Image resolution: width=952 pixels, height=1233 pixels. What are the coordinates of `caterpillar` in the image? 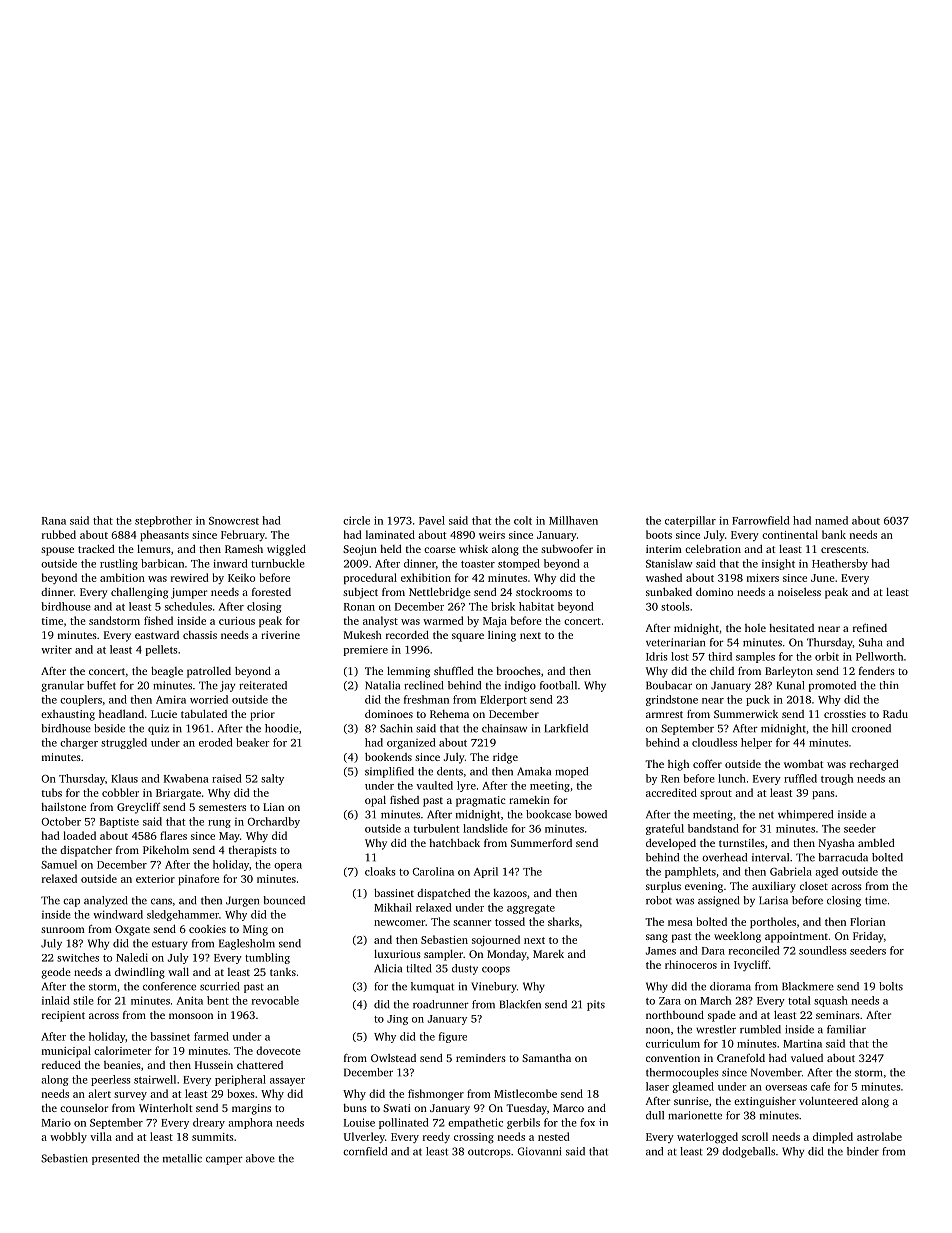 It's located at (690, 521).
